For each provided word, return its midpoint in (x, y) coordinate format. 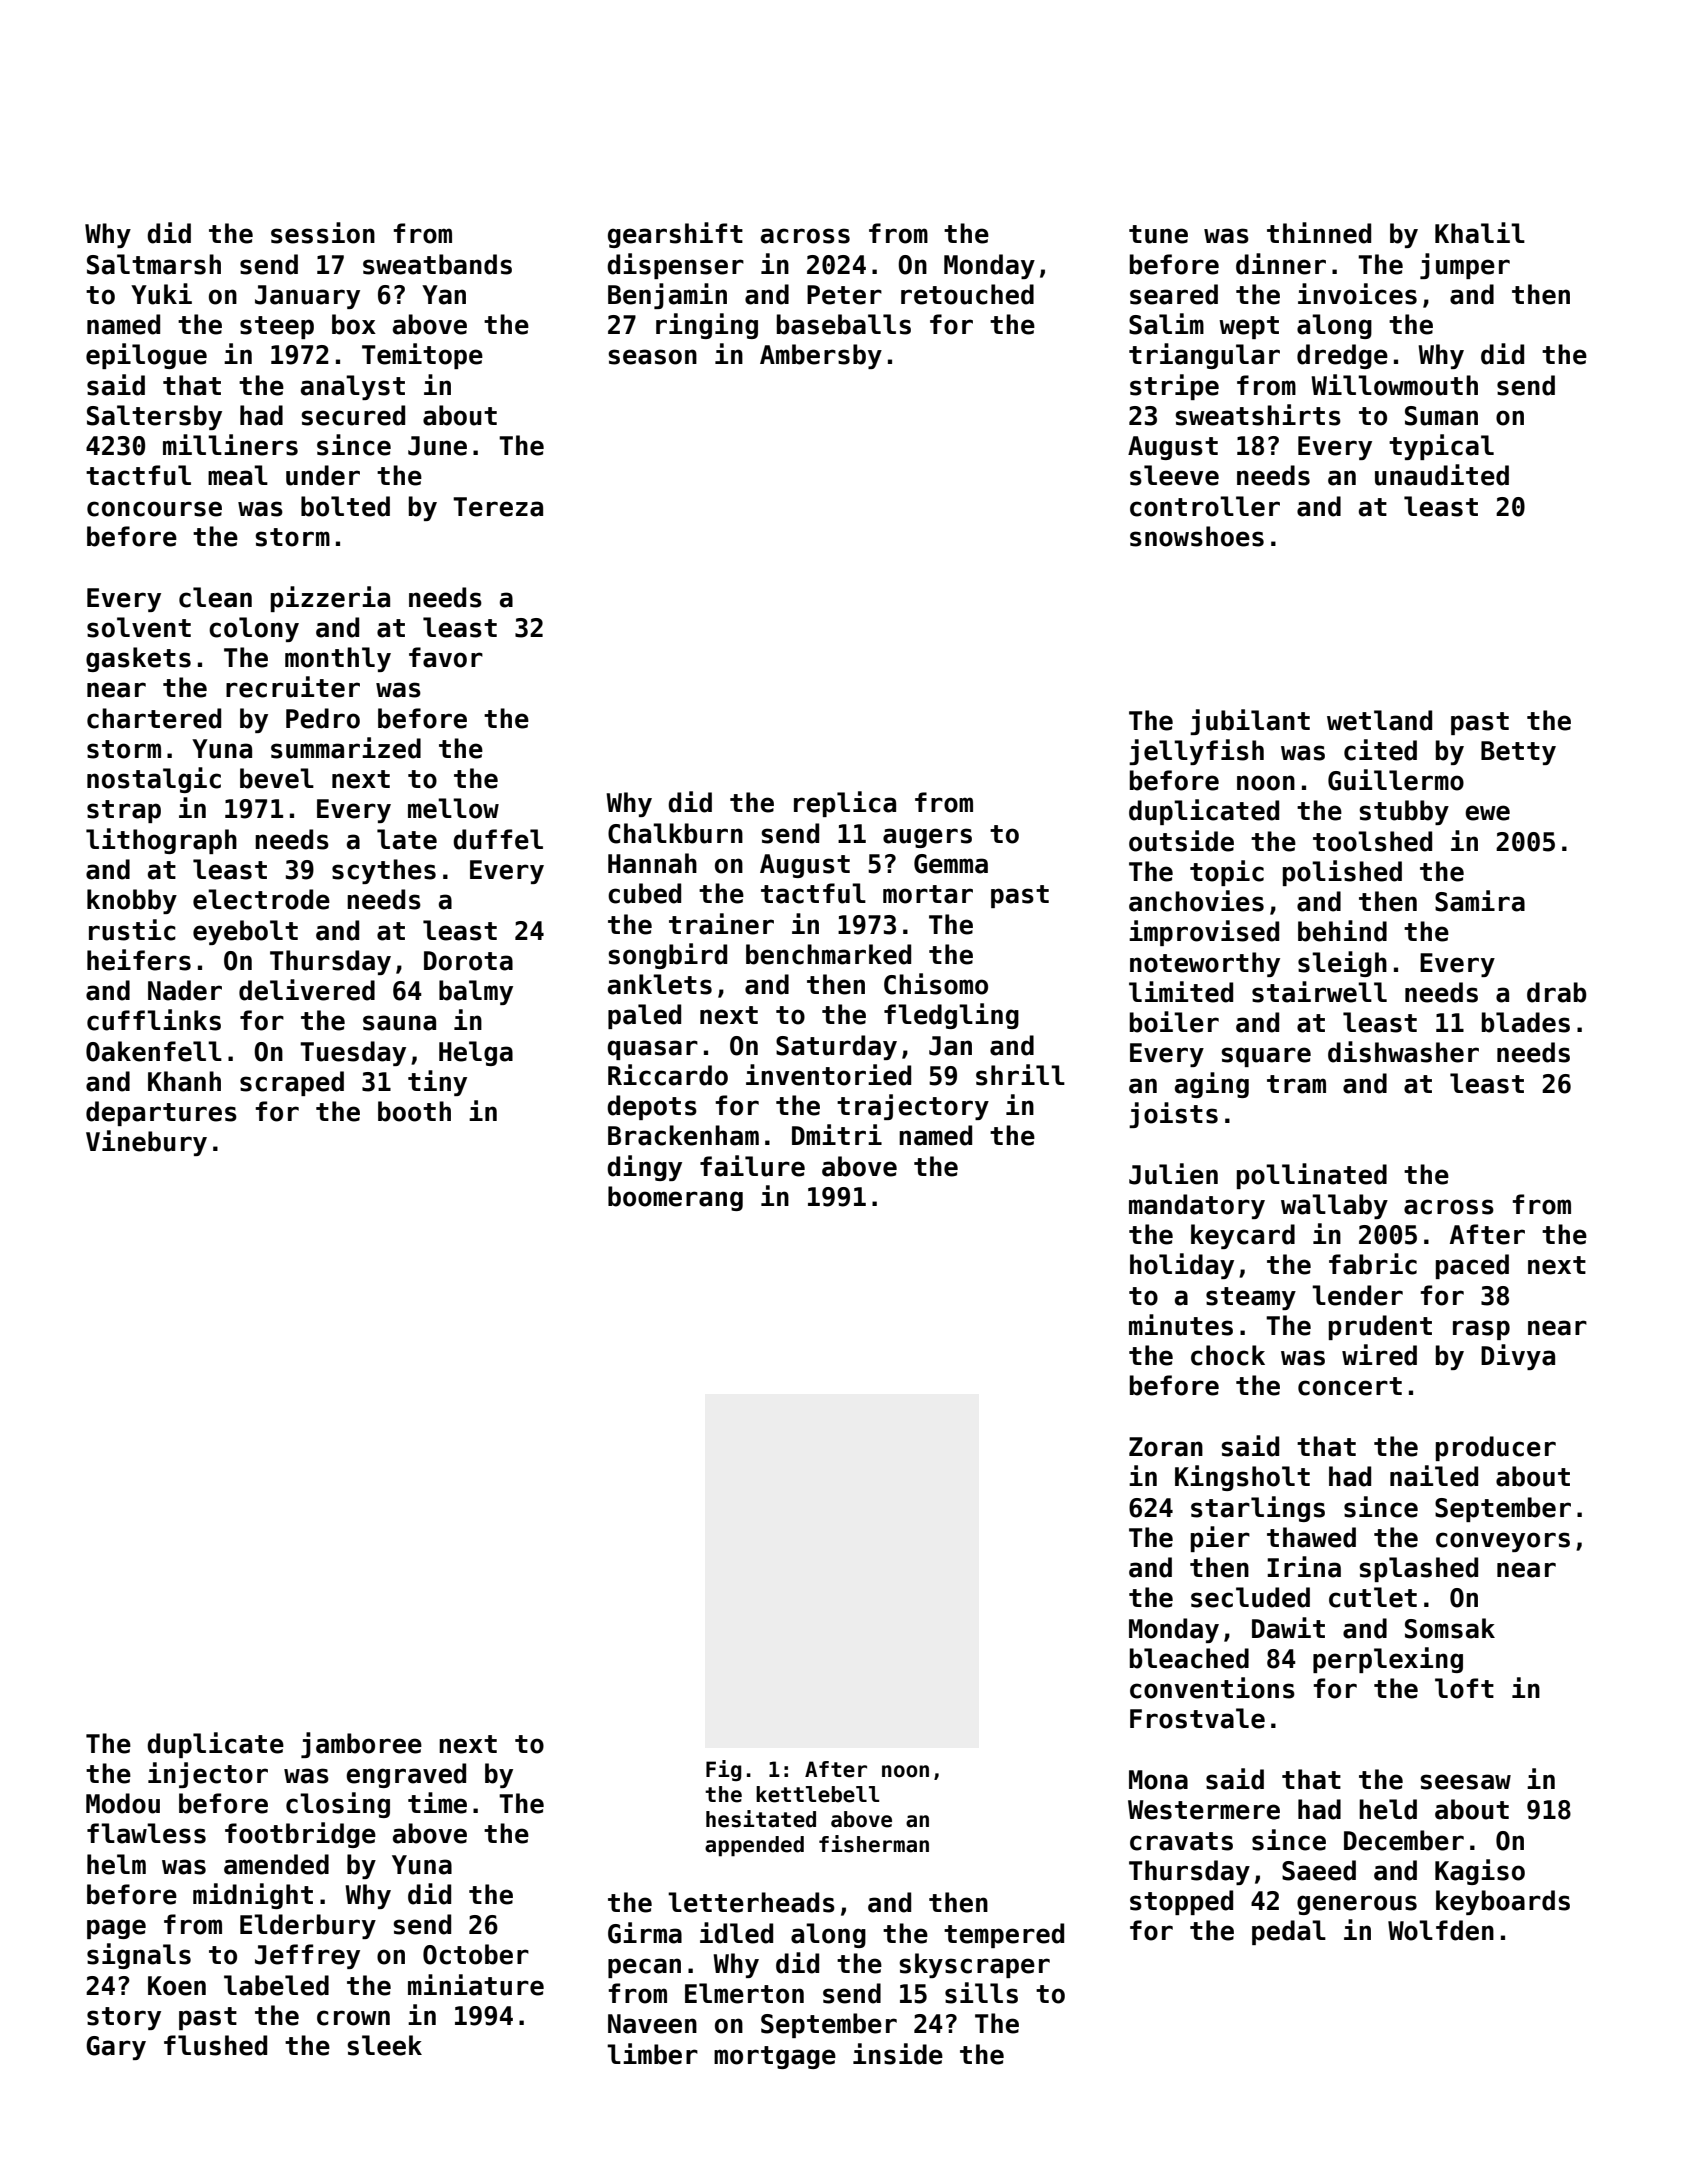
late (407, 839)
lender (1357, 1295)
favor (446, 657)
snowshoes (1197, 536)
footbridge (300, 1835)
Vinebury (146, 1143)
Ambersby (821, 356)
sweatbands (437, 264)
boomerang (675, 1198)
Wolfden (1441, 1930)
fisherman (874, 1844)
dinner (1281, 264)
